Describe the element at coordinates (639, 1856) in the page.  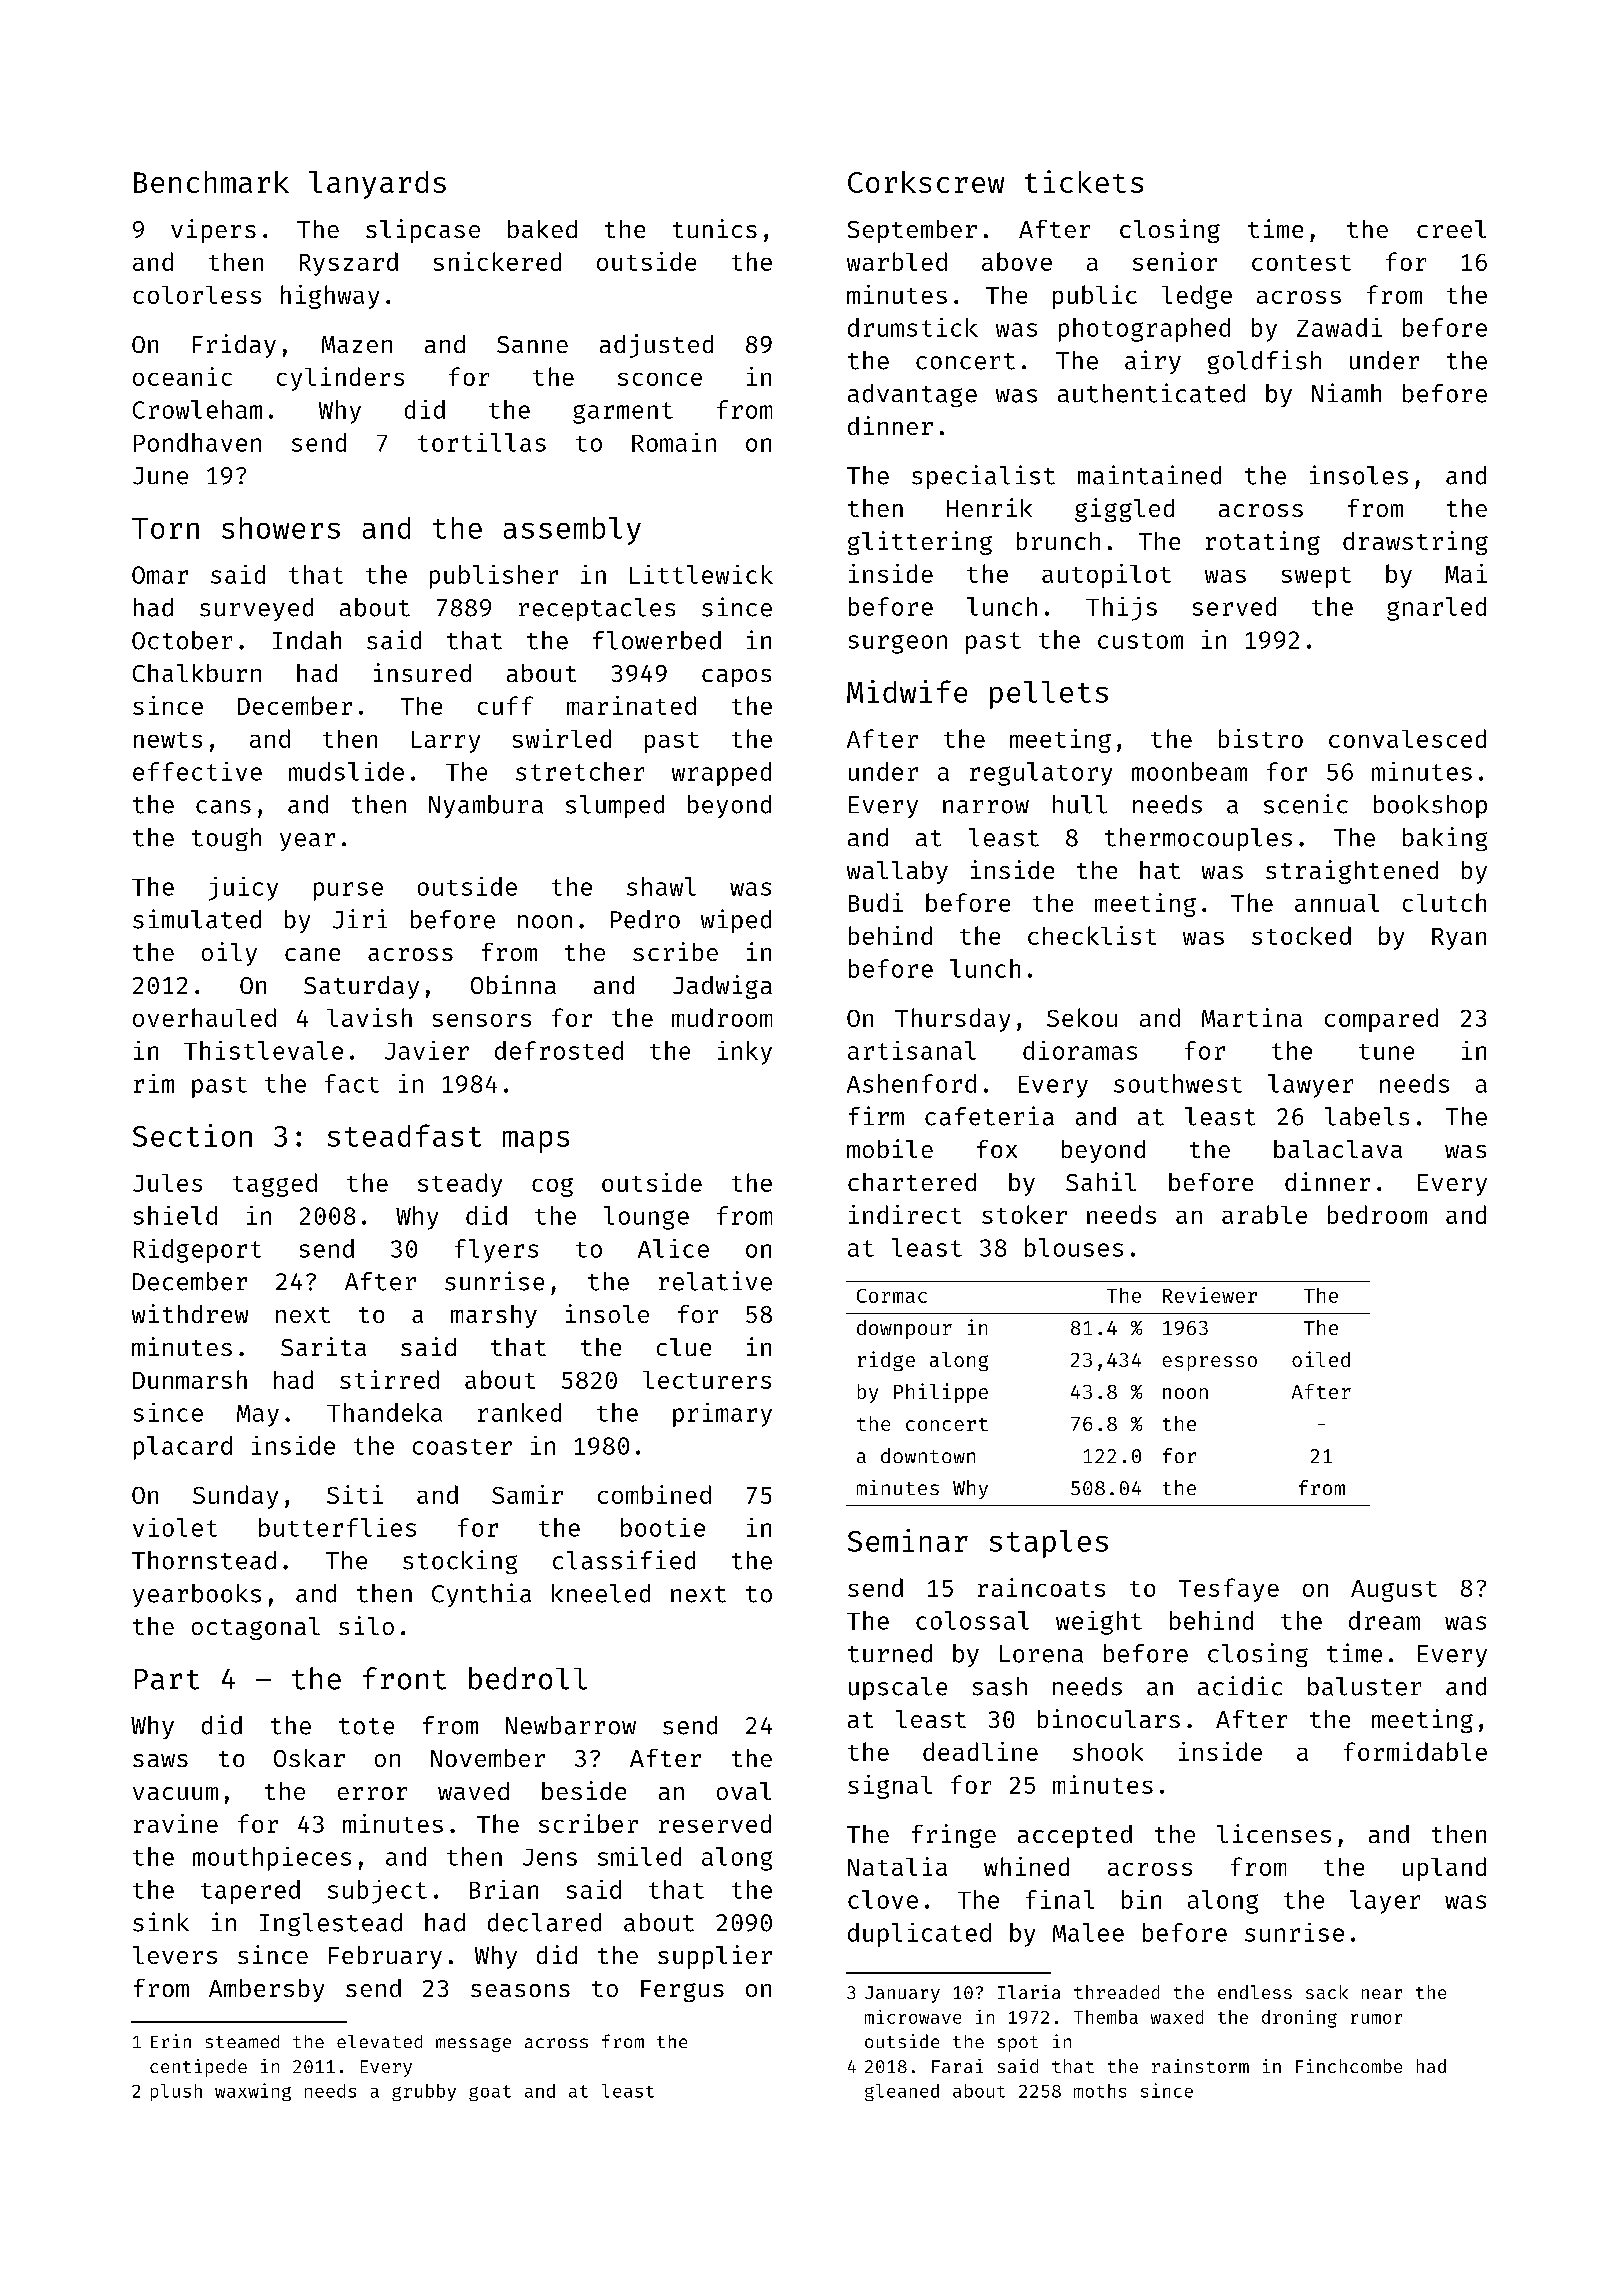
I see `smiled` at that location.
